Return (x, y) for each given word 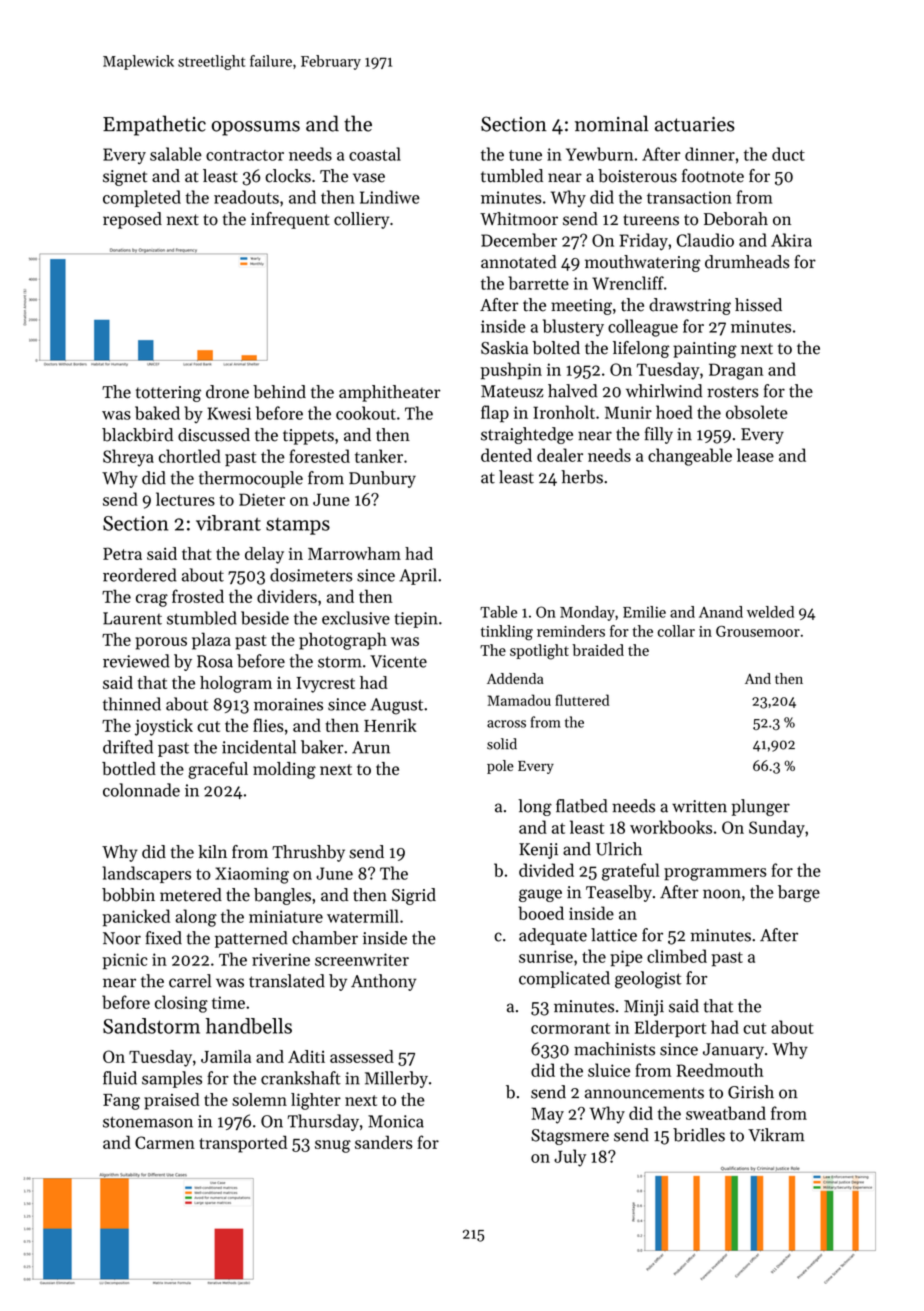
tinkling (507, 633)
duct (788, 154)
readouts (246, 197)
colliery (361, 220)
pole (500, 767)
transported (243, 1144)
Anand (721, 612)
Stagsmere (570, 1137)
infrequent (290, 220)
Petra (122, 553)
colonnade (141, 790)
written (699, 806)
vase (369, 178)
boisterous (637, 176)
